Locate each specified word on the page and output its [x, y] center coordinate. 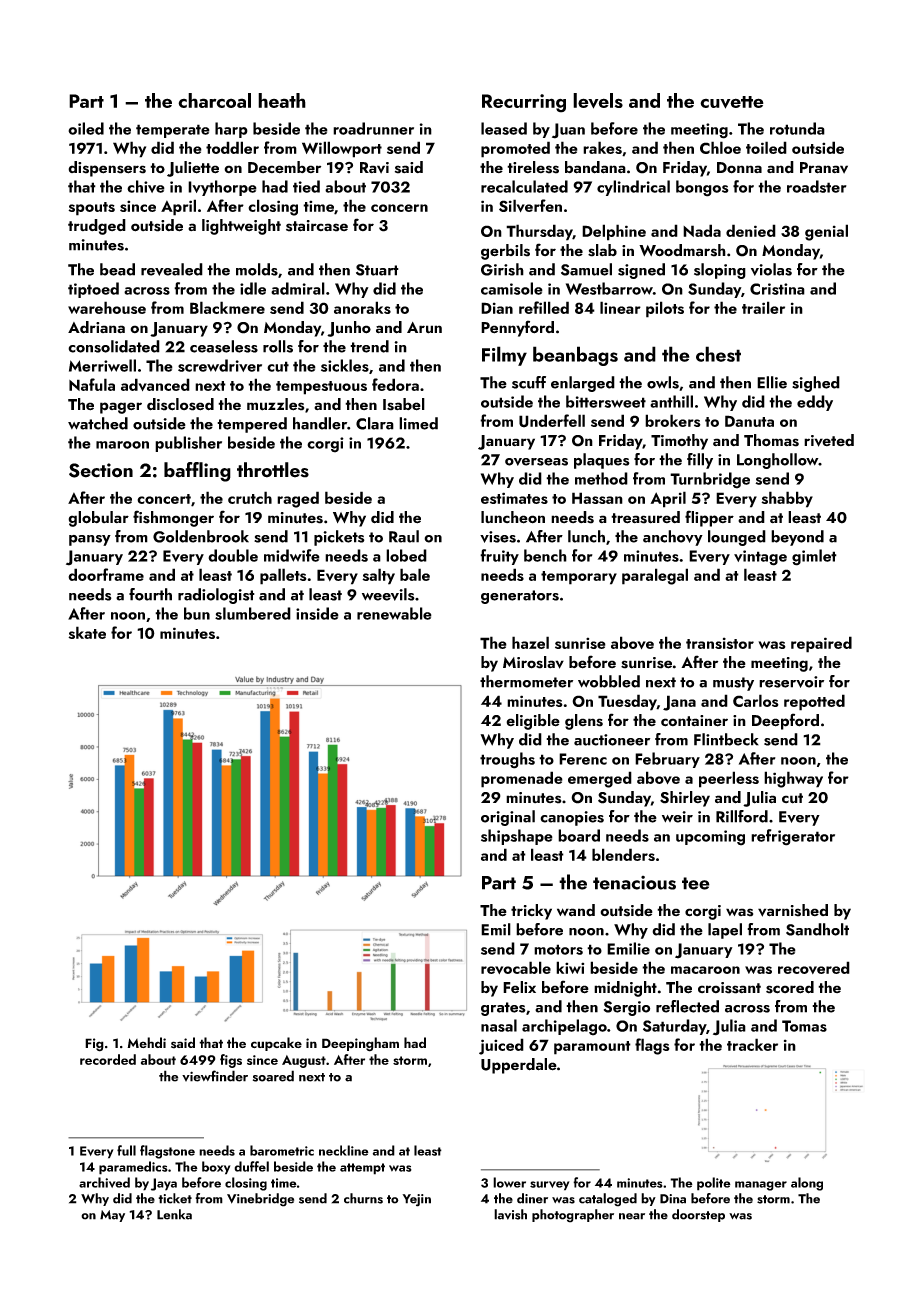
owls [663, 382]
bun [197, 613]
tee [696, 883]
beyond [797, 538]
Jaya [164, 1184]
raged [298, 499]
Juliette [193, 169]
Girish [502, 269]
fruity [499, 557]
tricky [531, 912]
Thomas [771, 440]
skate [87, 632]
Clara [375, 423]
